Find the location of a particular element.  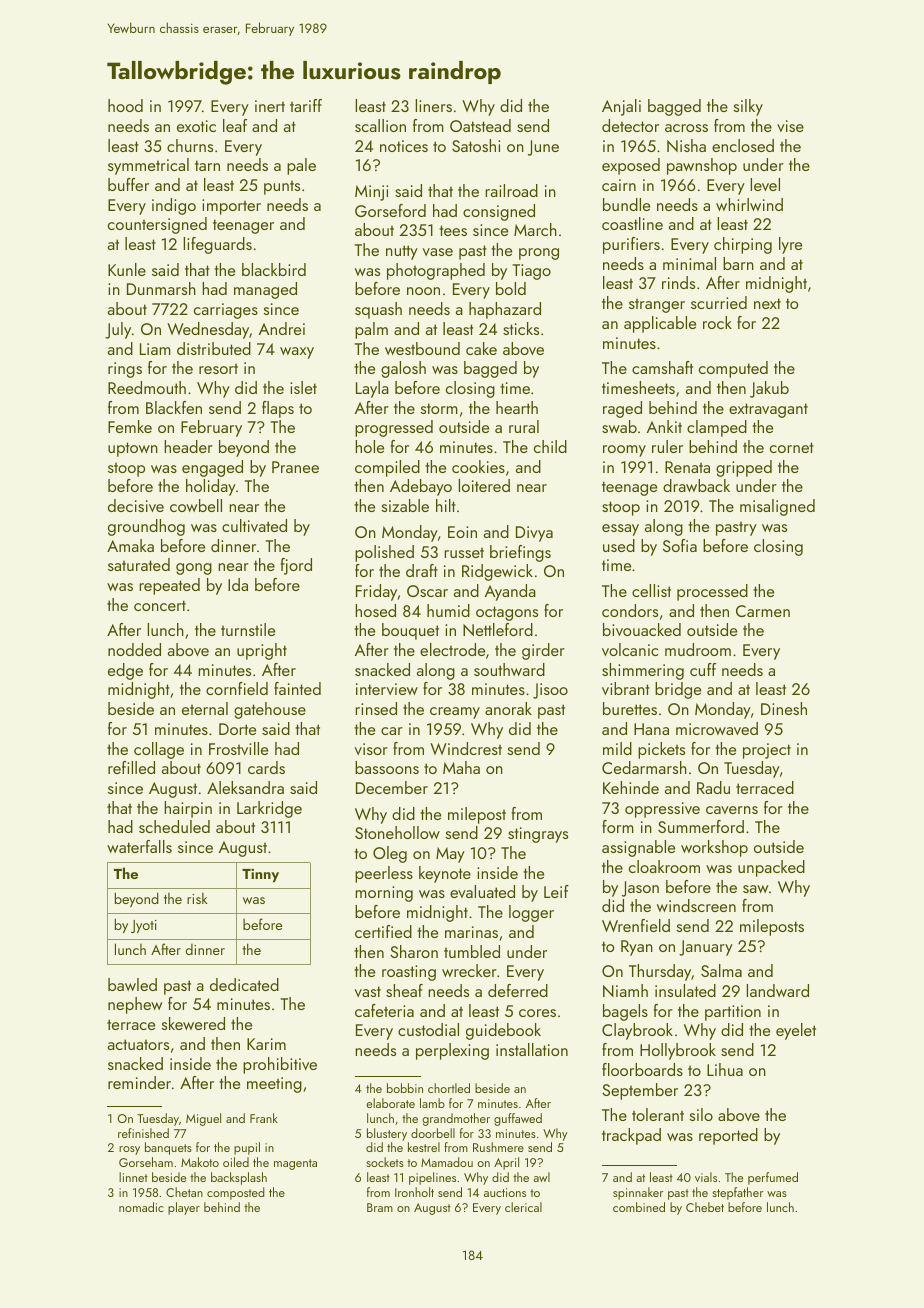

noon is located at coordinates (423, 291).
